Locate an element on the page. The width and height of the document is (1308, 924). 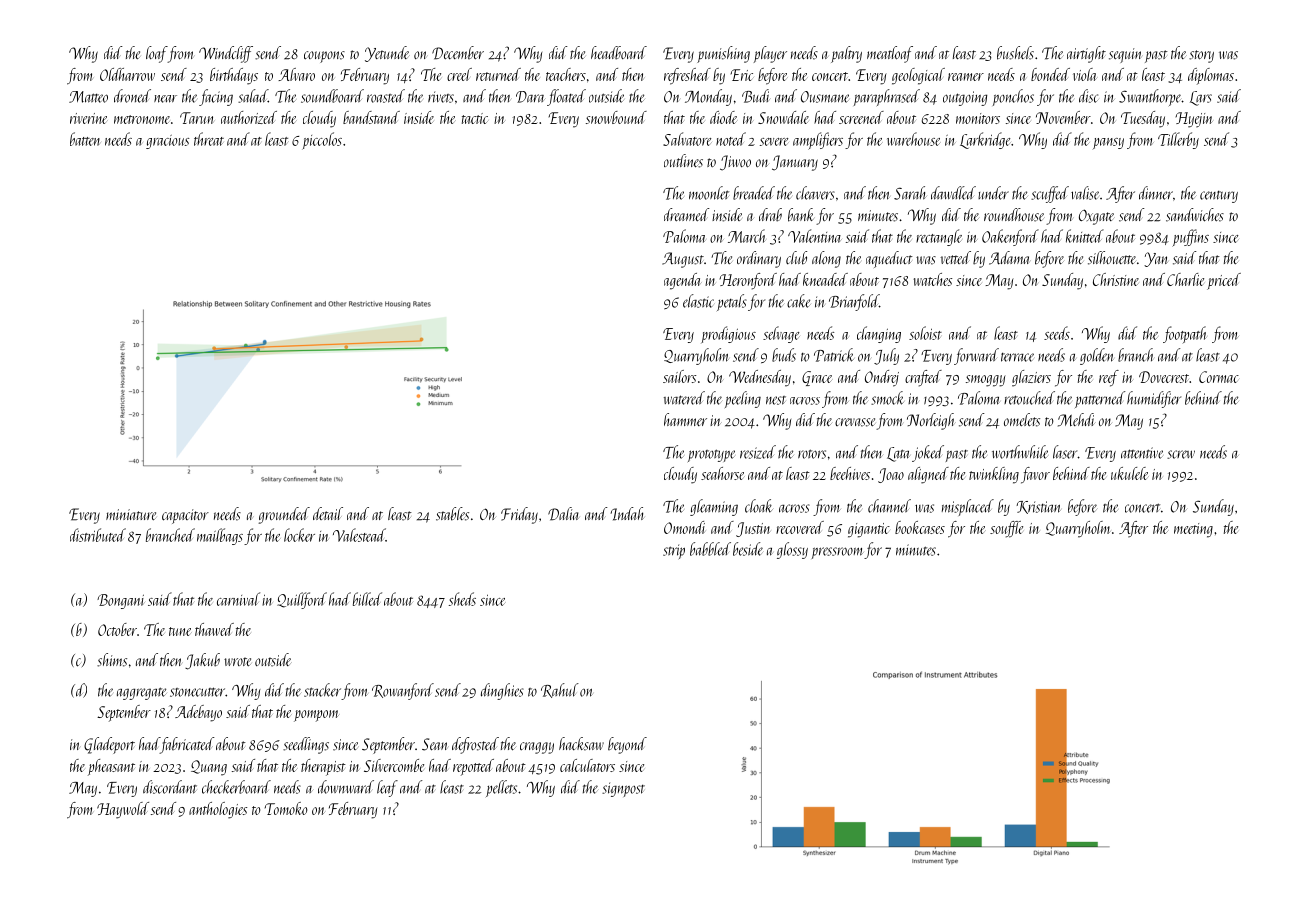
elastic is located at coordinates (698, 301).
